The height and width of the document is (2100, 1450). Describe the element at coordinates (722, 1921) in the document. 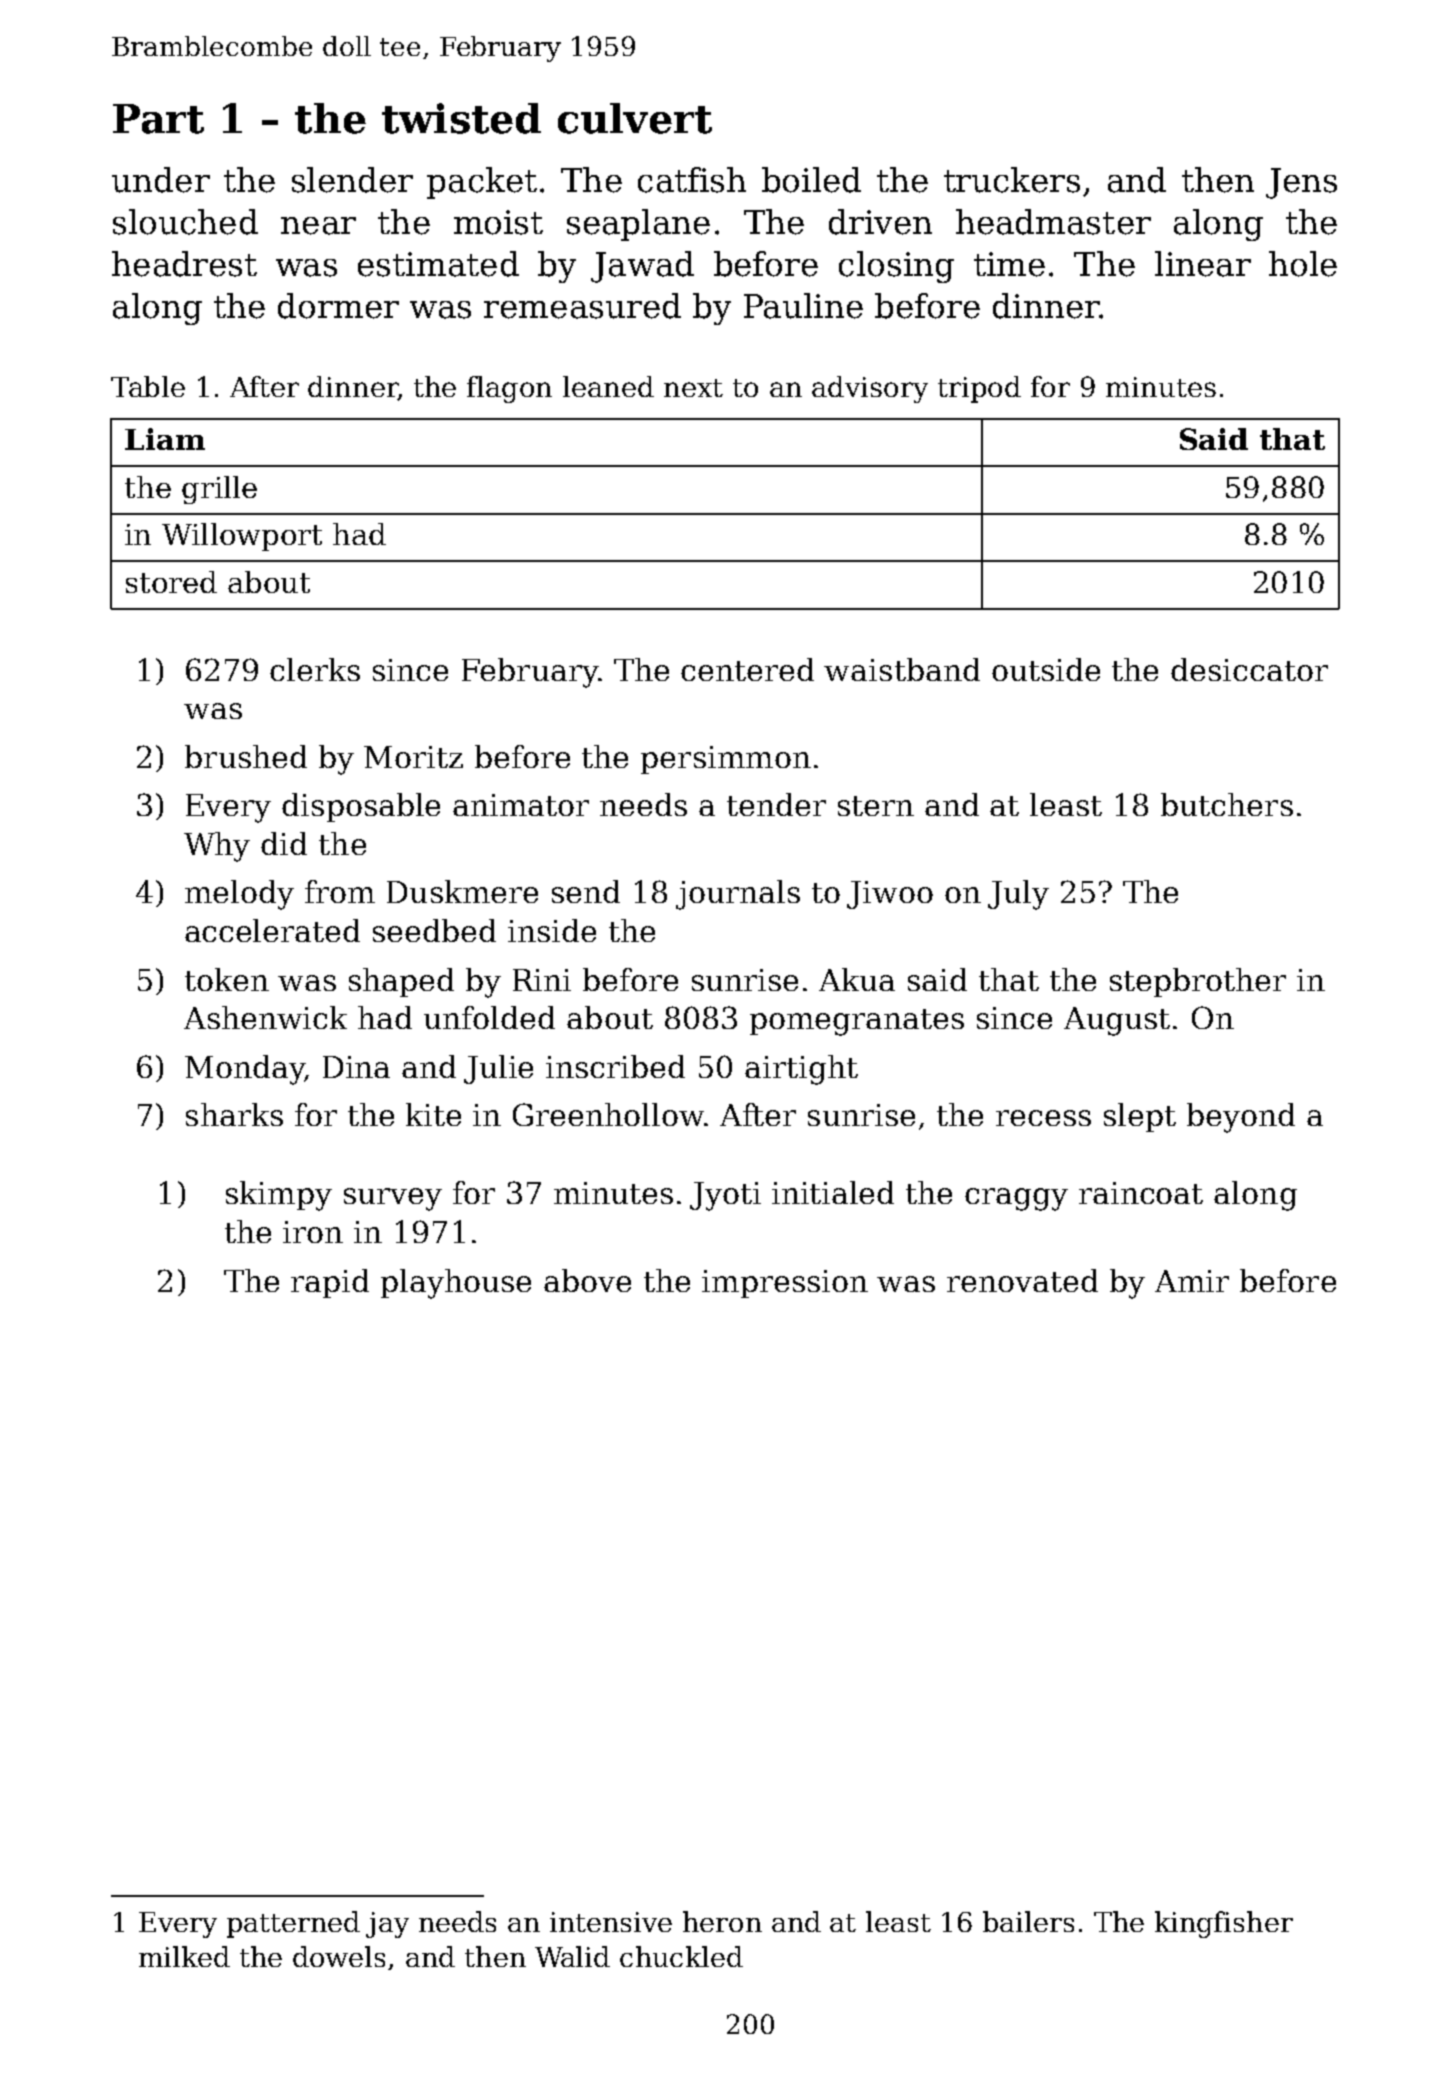

I see `heron` at that location.
